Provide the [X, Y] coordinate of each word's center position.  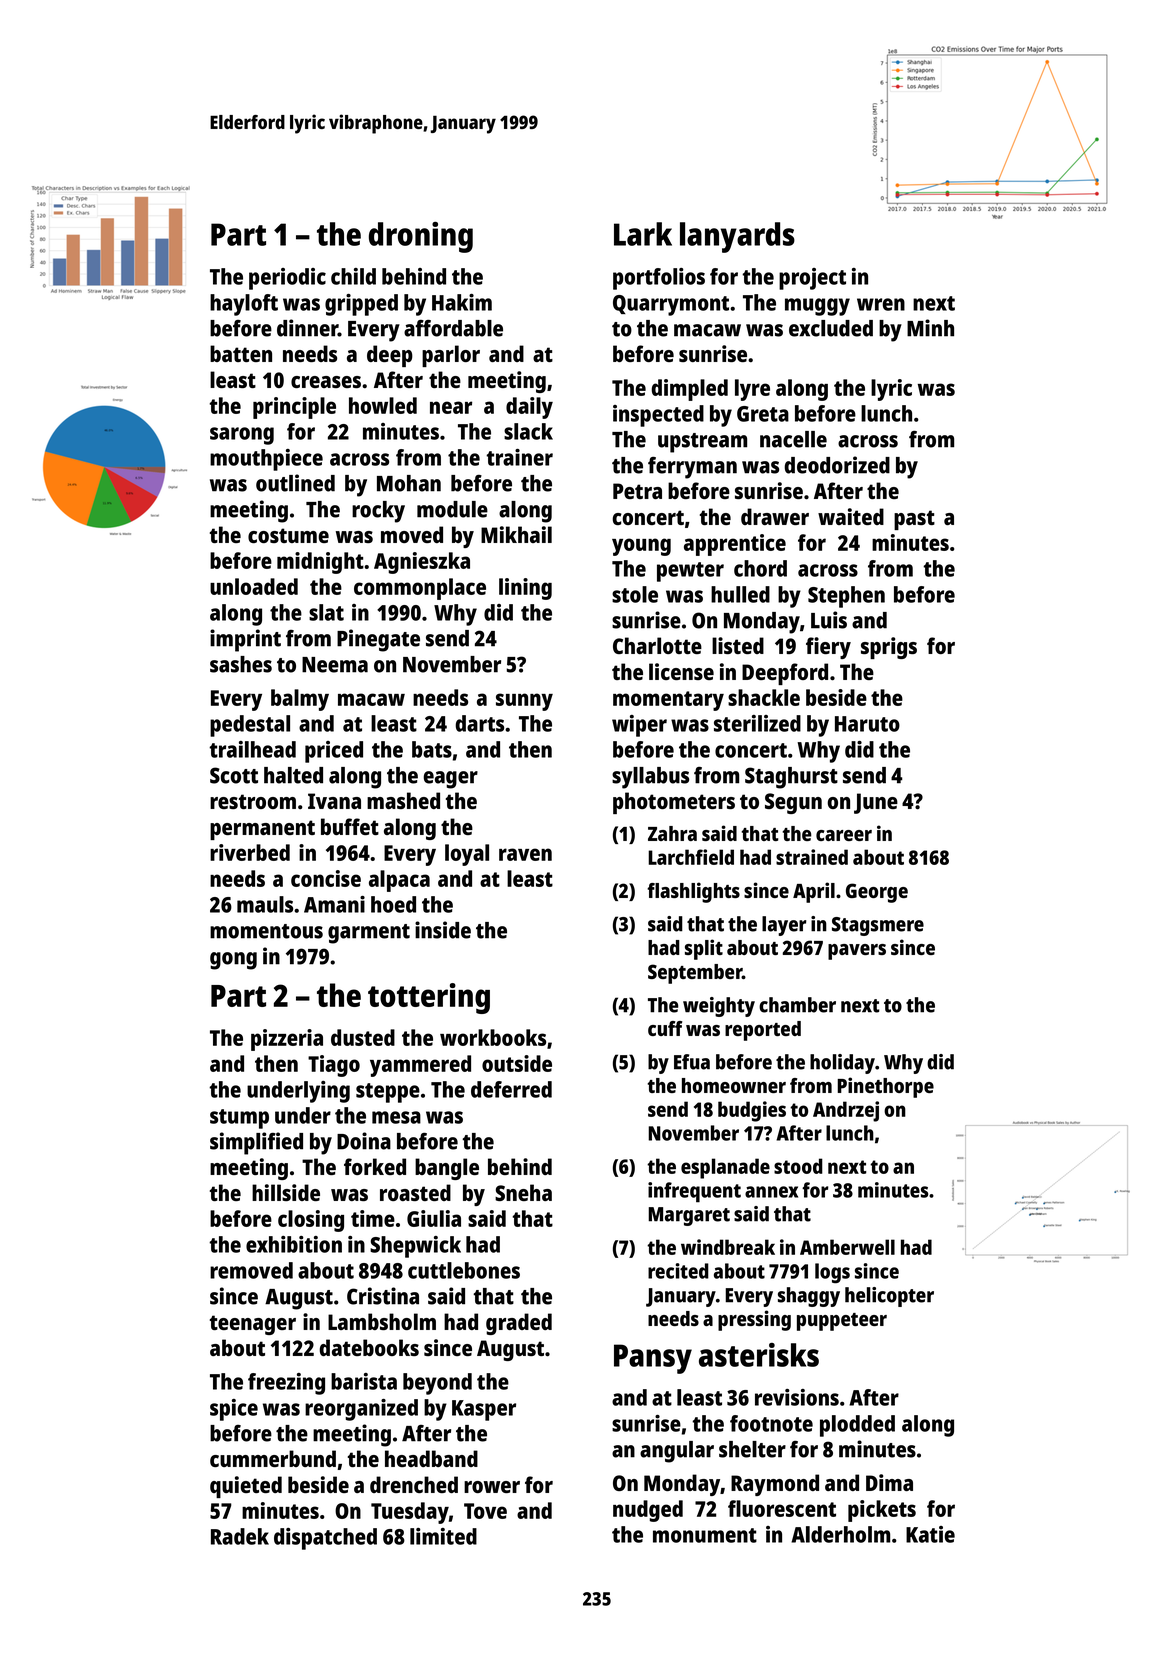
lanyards [737, 237]
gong [233, 961]
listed [738, 645]
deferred [511, 1089]
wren [881, 304]
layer [784, 926]
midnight [320, 563]
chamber [797, 1005]
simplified [256, 1143]
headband [431, 1458]
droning [421, 237]
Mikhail [516, 534]
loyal [467, 855]
